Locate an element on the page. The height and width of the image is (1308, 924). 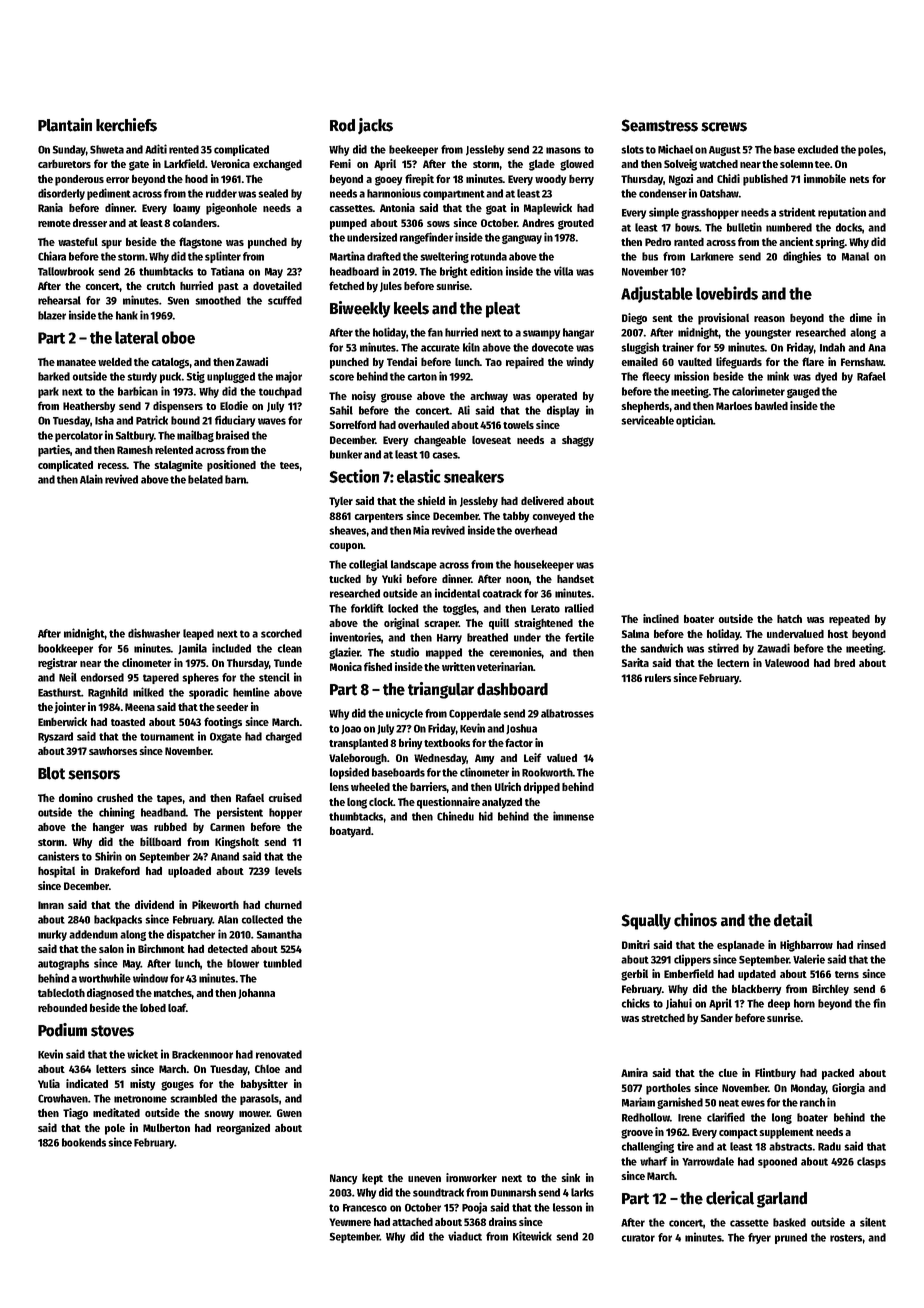
grouted is located at coordinates (576, 224).
